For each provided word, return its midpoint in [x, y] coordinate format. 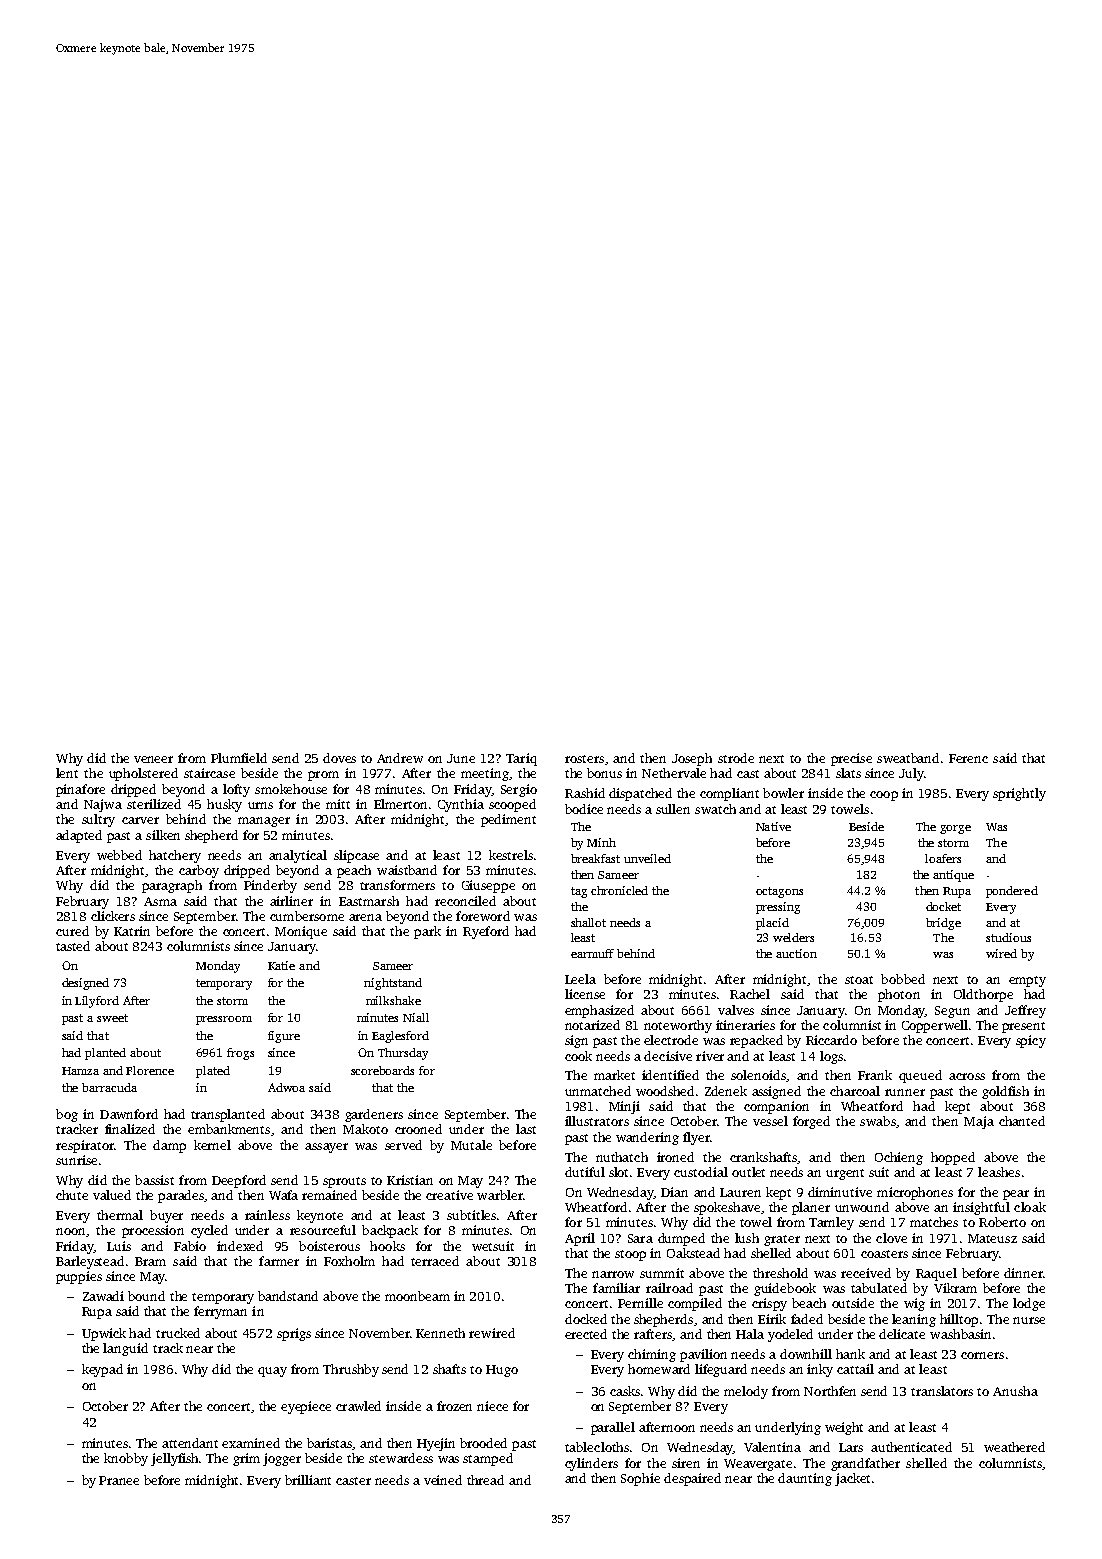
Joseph [692, 759]
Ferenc [968, 758]
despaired [692, 1479]
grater [782, 1240]
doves [339, 758]
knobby [126, 1459]
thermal [120, 1215]
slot [618, 1172]
